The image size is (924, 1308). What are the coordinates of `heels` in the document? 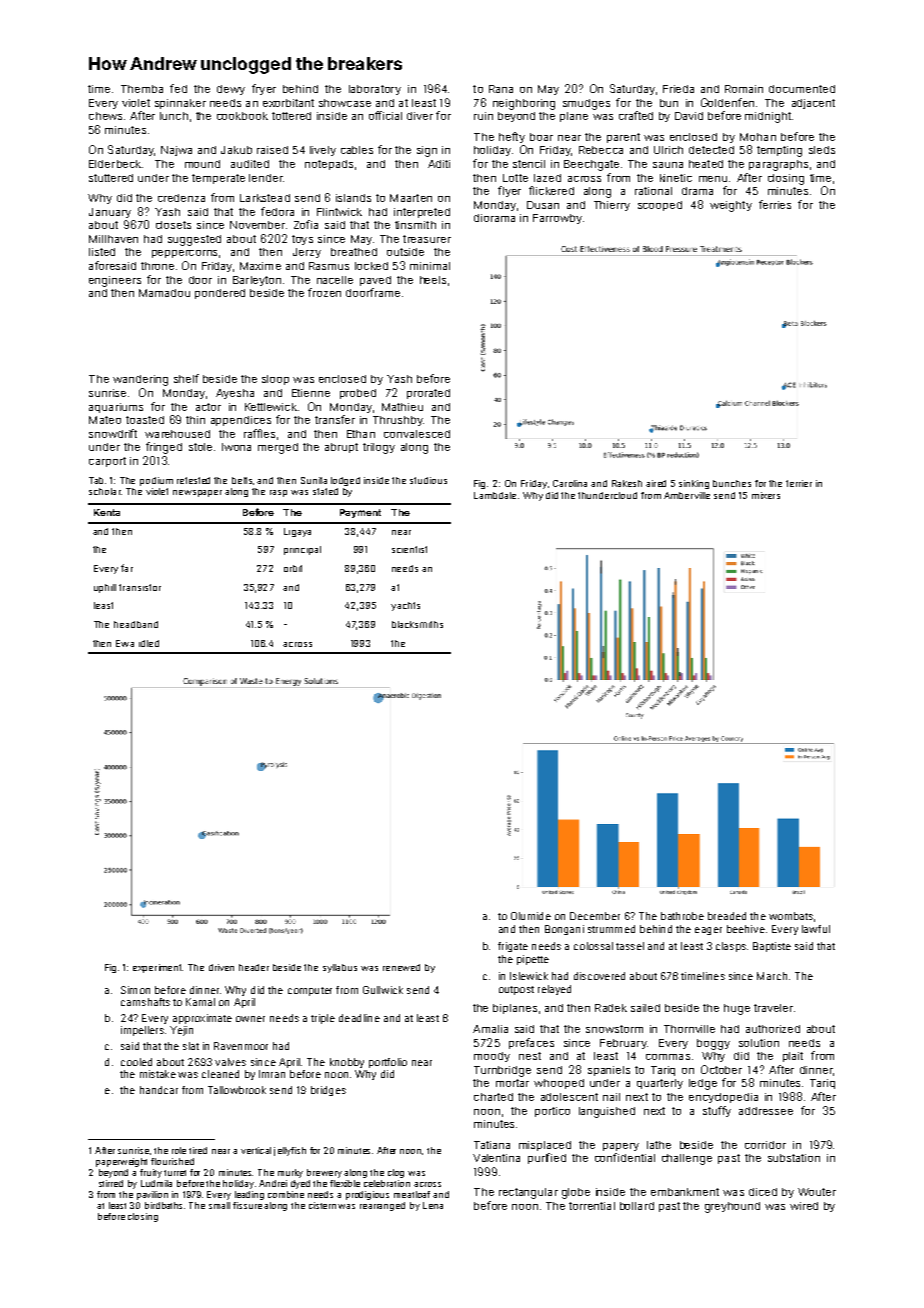 It's located at (433, 280).
